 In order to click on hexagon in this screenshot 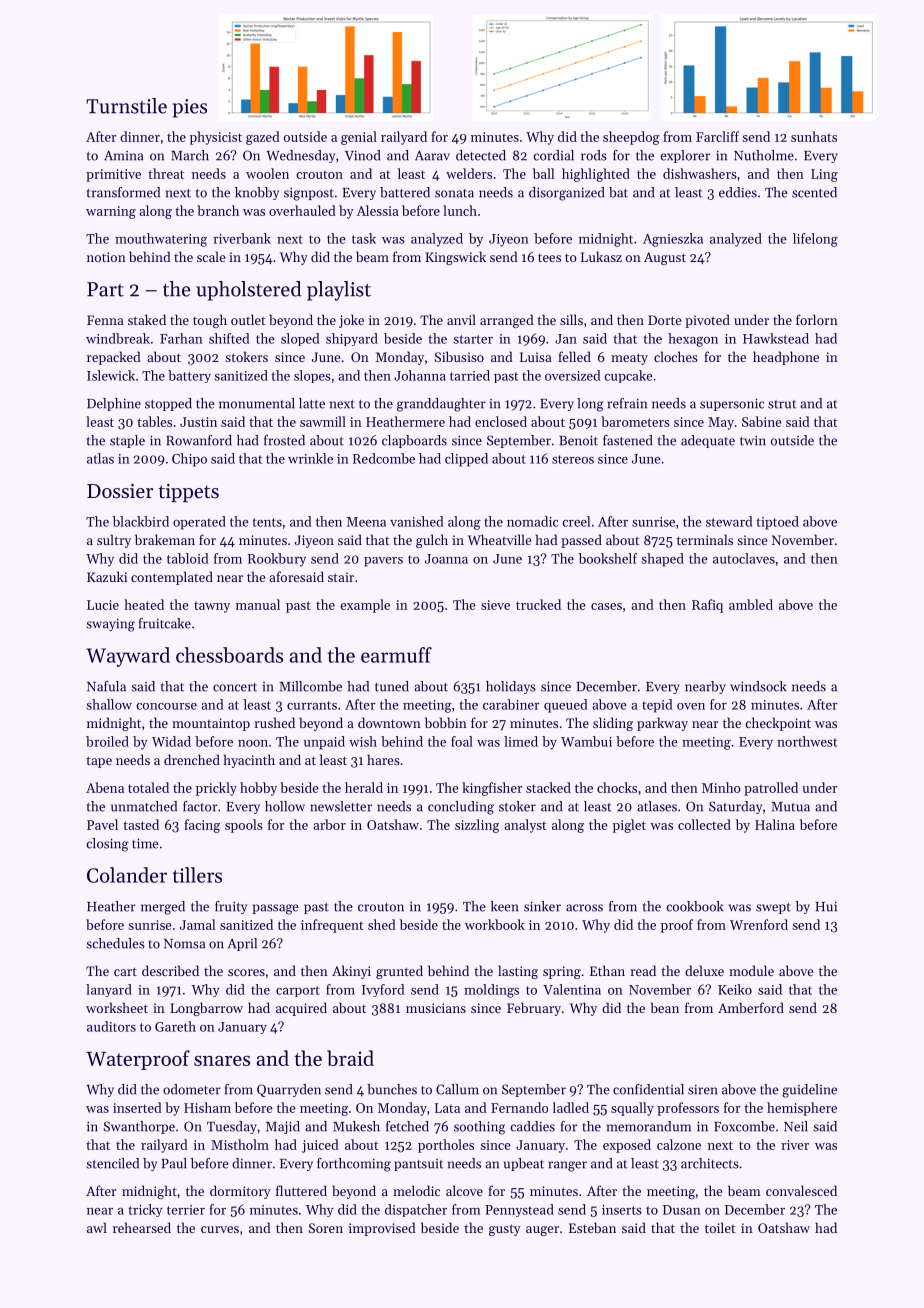, I will do `click(693, 340)`.
